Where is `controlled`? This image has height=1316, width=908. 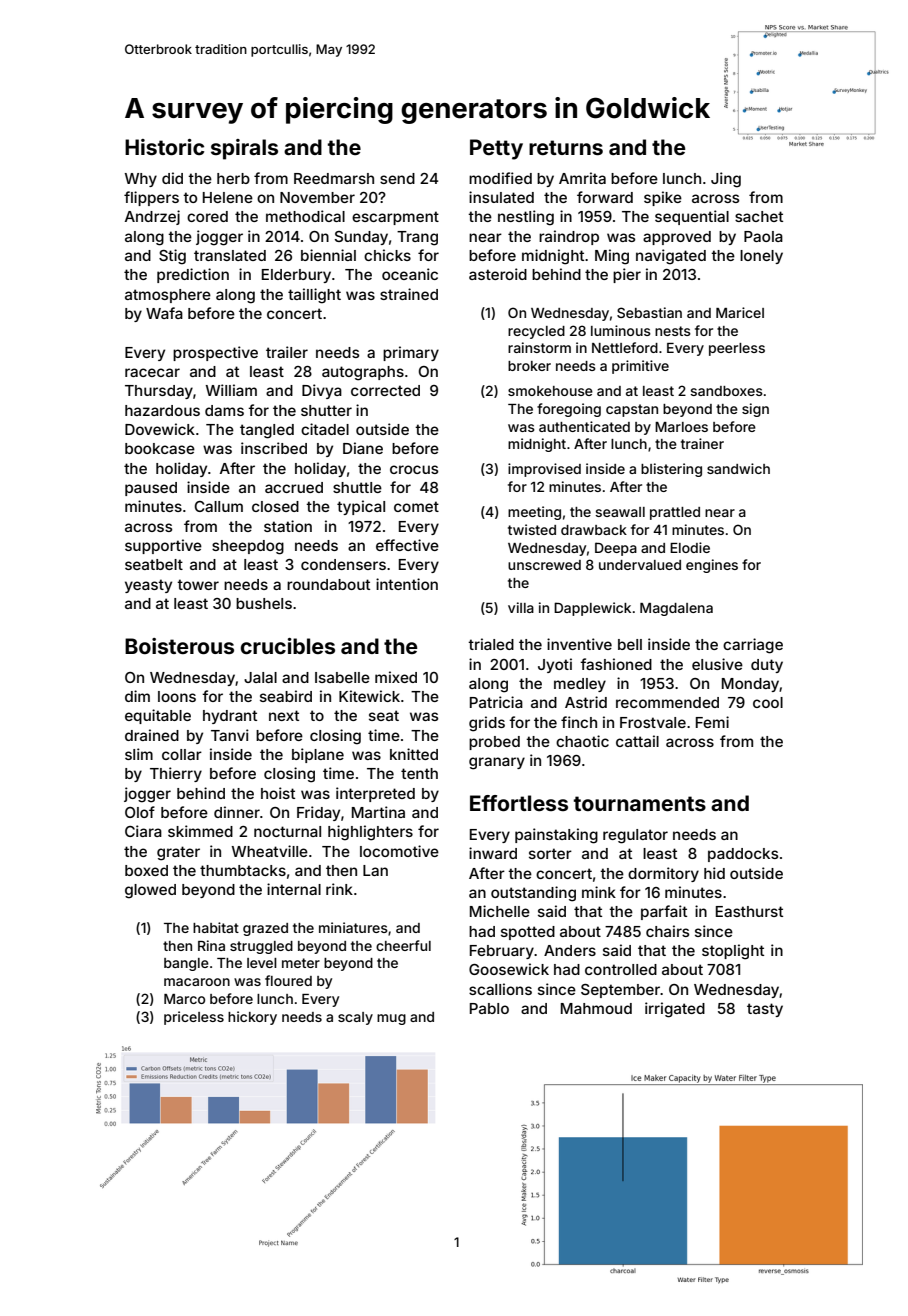
controlled is located at coordinates (621, 969).
